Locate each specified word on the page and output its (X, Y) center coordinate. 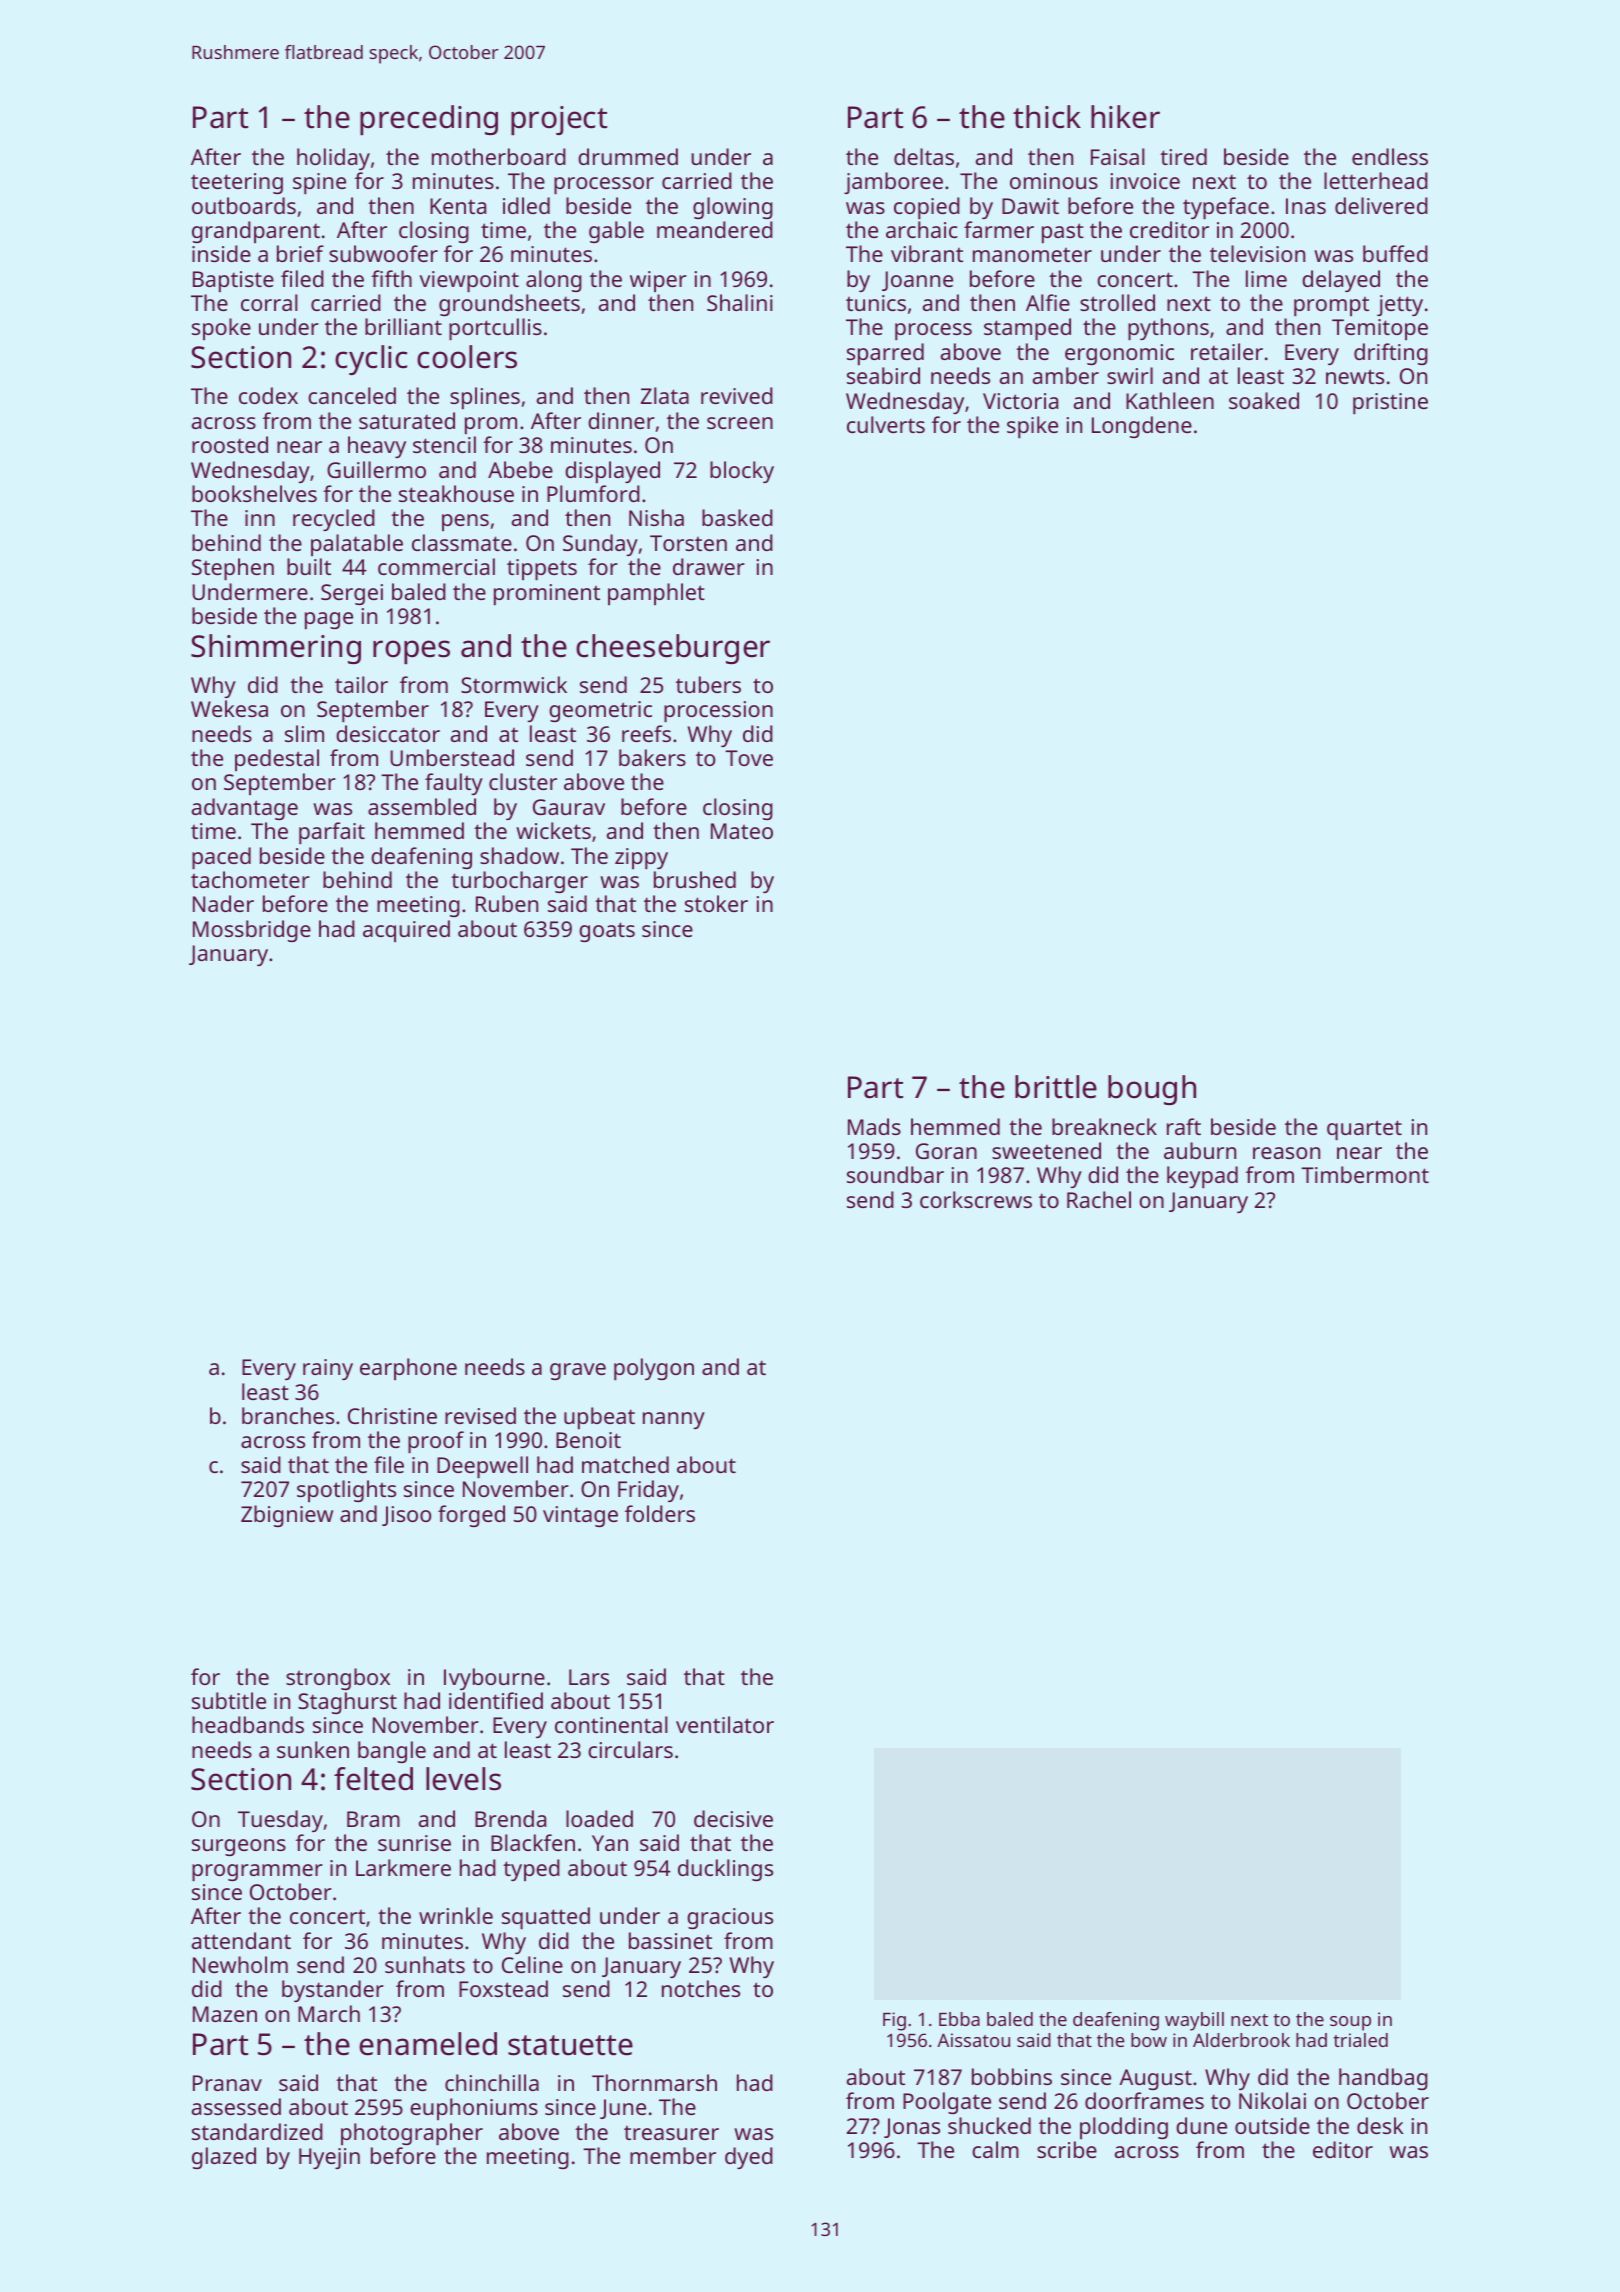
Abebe (520, 469)
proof (436, 1442)
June (623, 2109)
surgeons (239, 1847)
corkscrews (976, 1199)
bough (1152, 1090)
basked (737, 517)
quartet (1364, 1130)
